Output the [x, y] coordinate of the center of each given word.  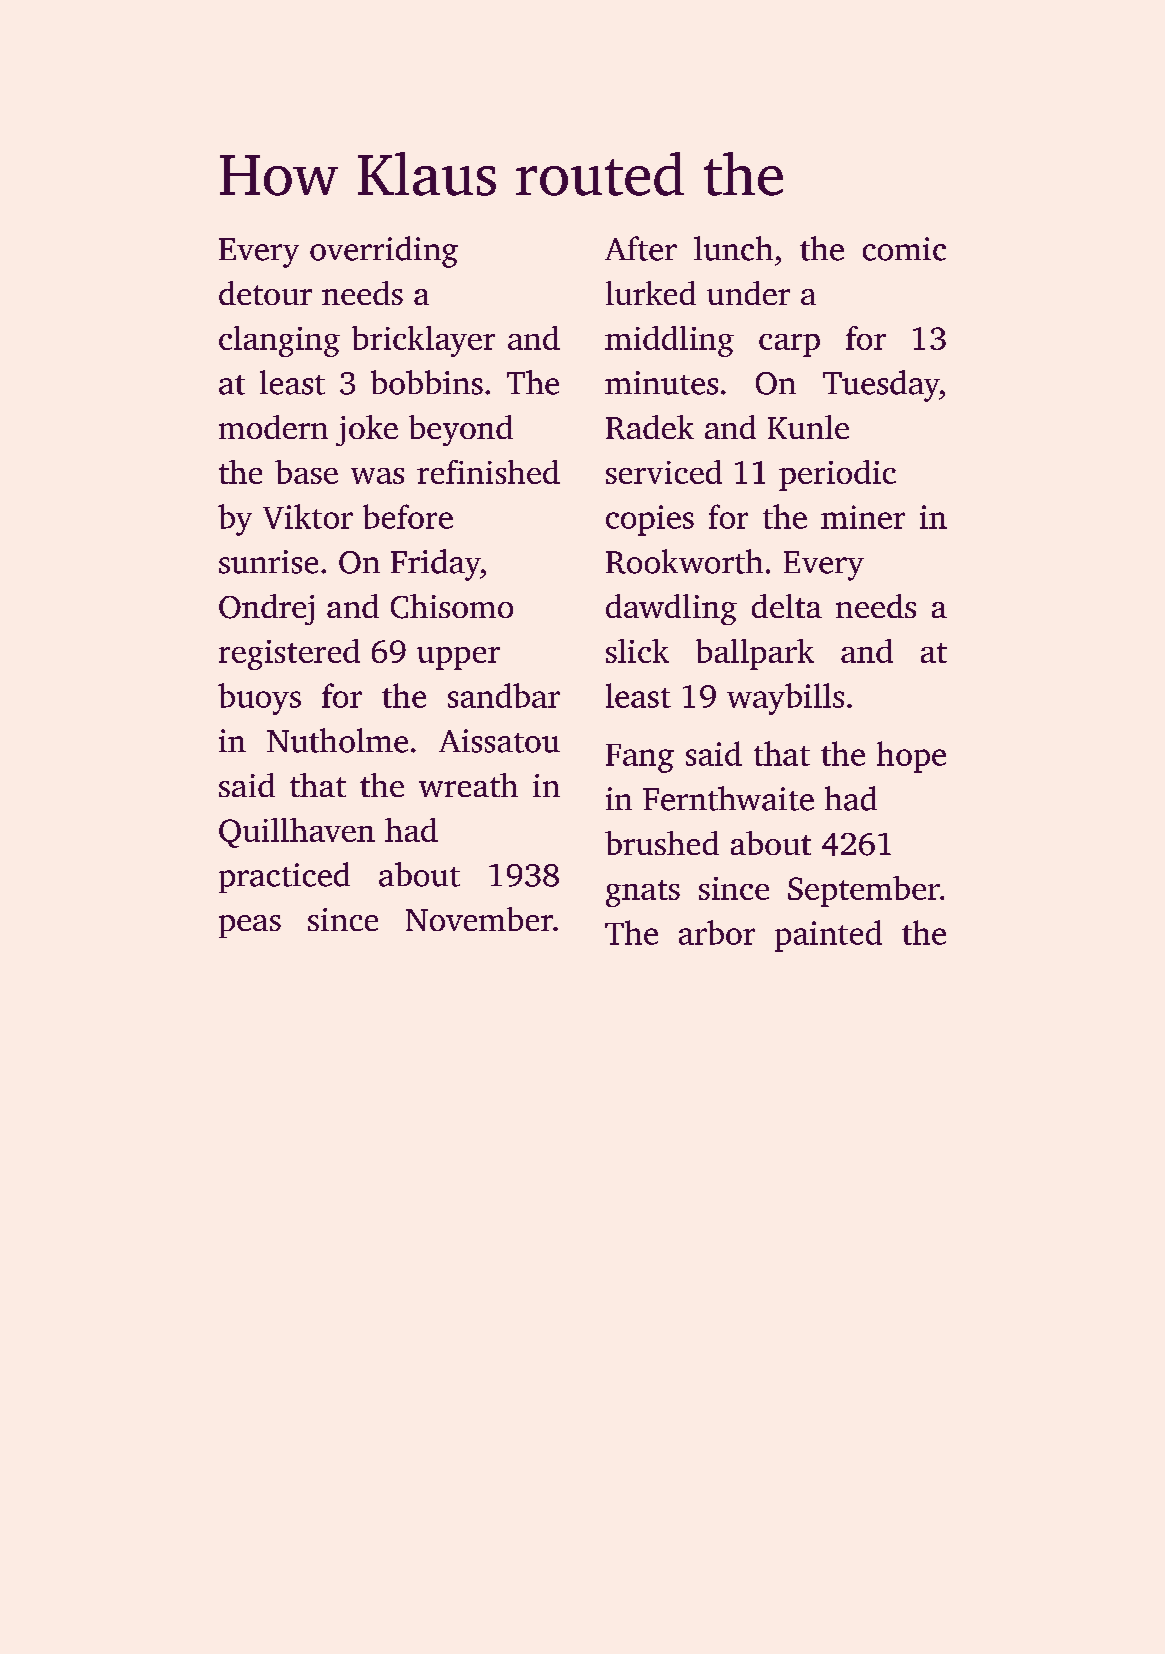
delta [787, 606]
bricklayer [423, 341]
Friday [436, 565]
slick [637, 651]
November [479, 919]
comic [904, 249]
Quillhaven [297, 833]
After [641, 248]
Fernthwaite [728, 798]
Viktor [308, 516]
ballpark [755, 654]
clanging [279, 341]
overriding [384, 252]
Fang [640, 758]
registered [289, 654]
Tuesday [881, 386]
